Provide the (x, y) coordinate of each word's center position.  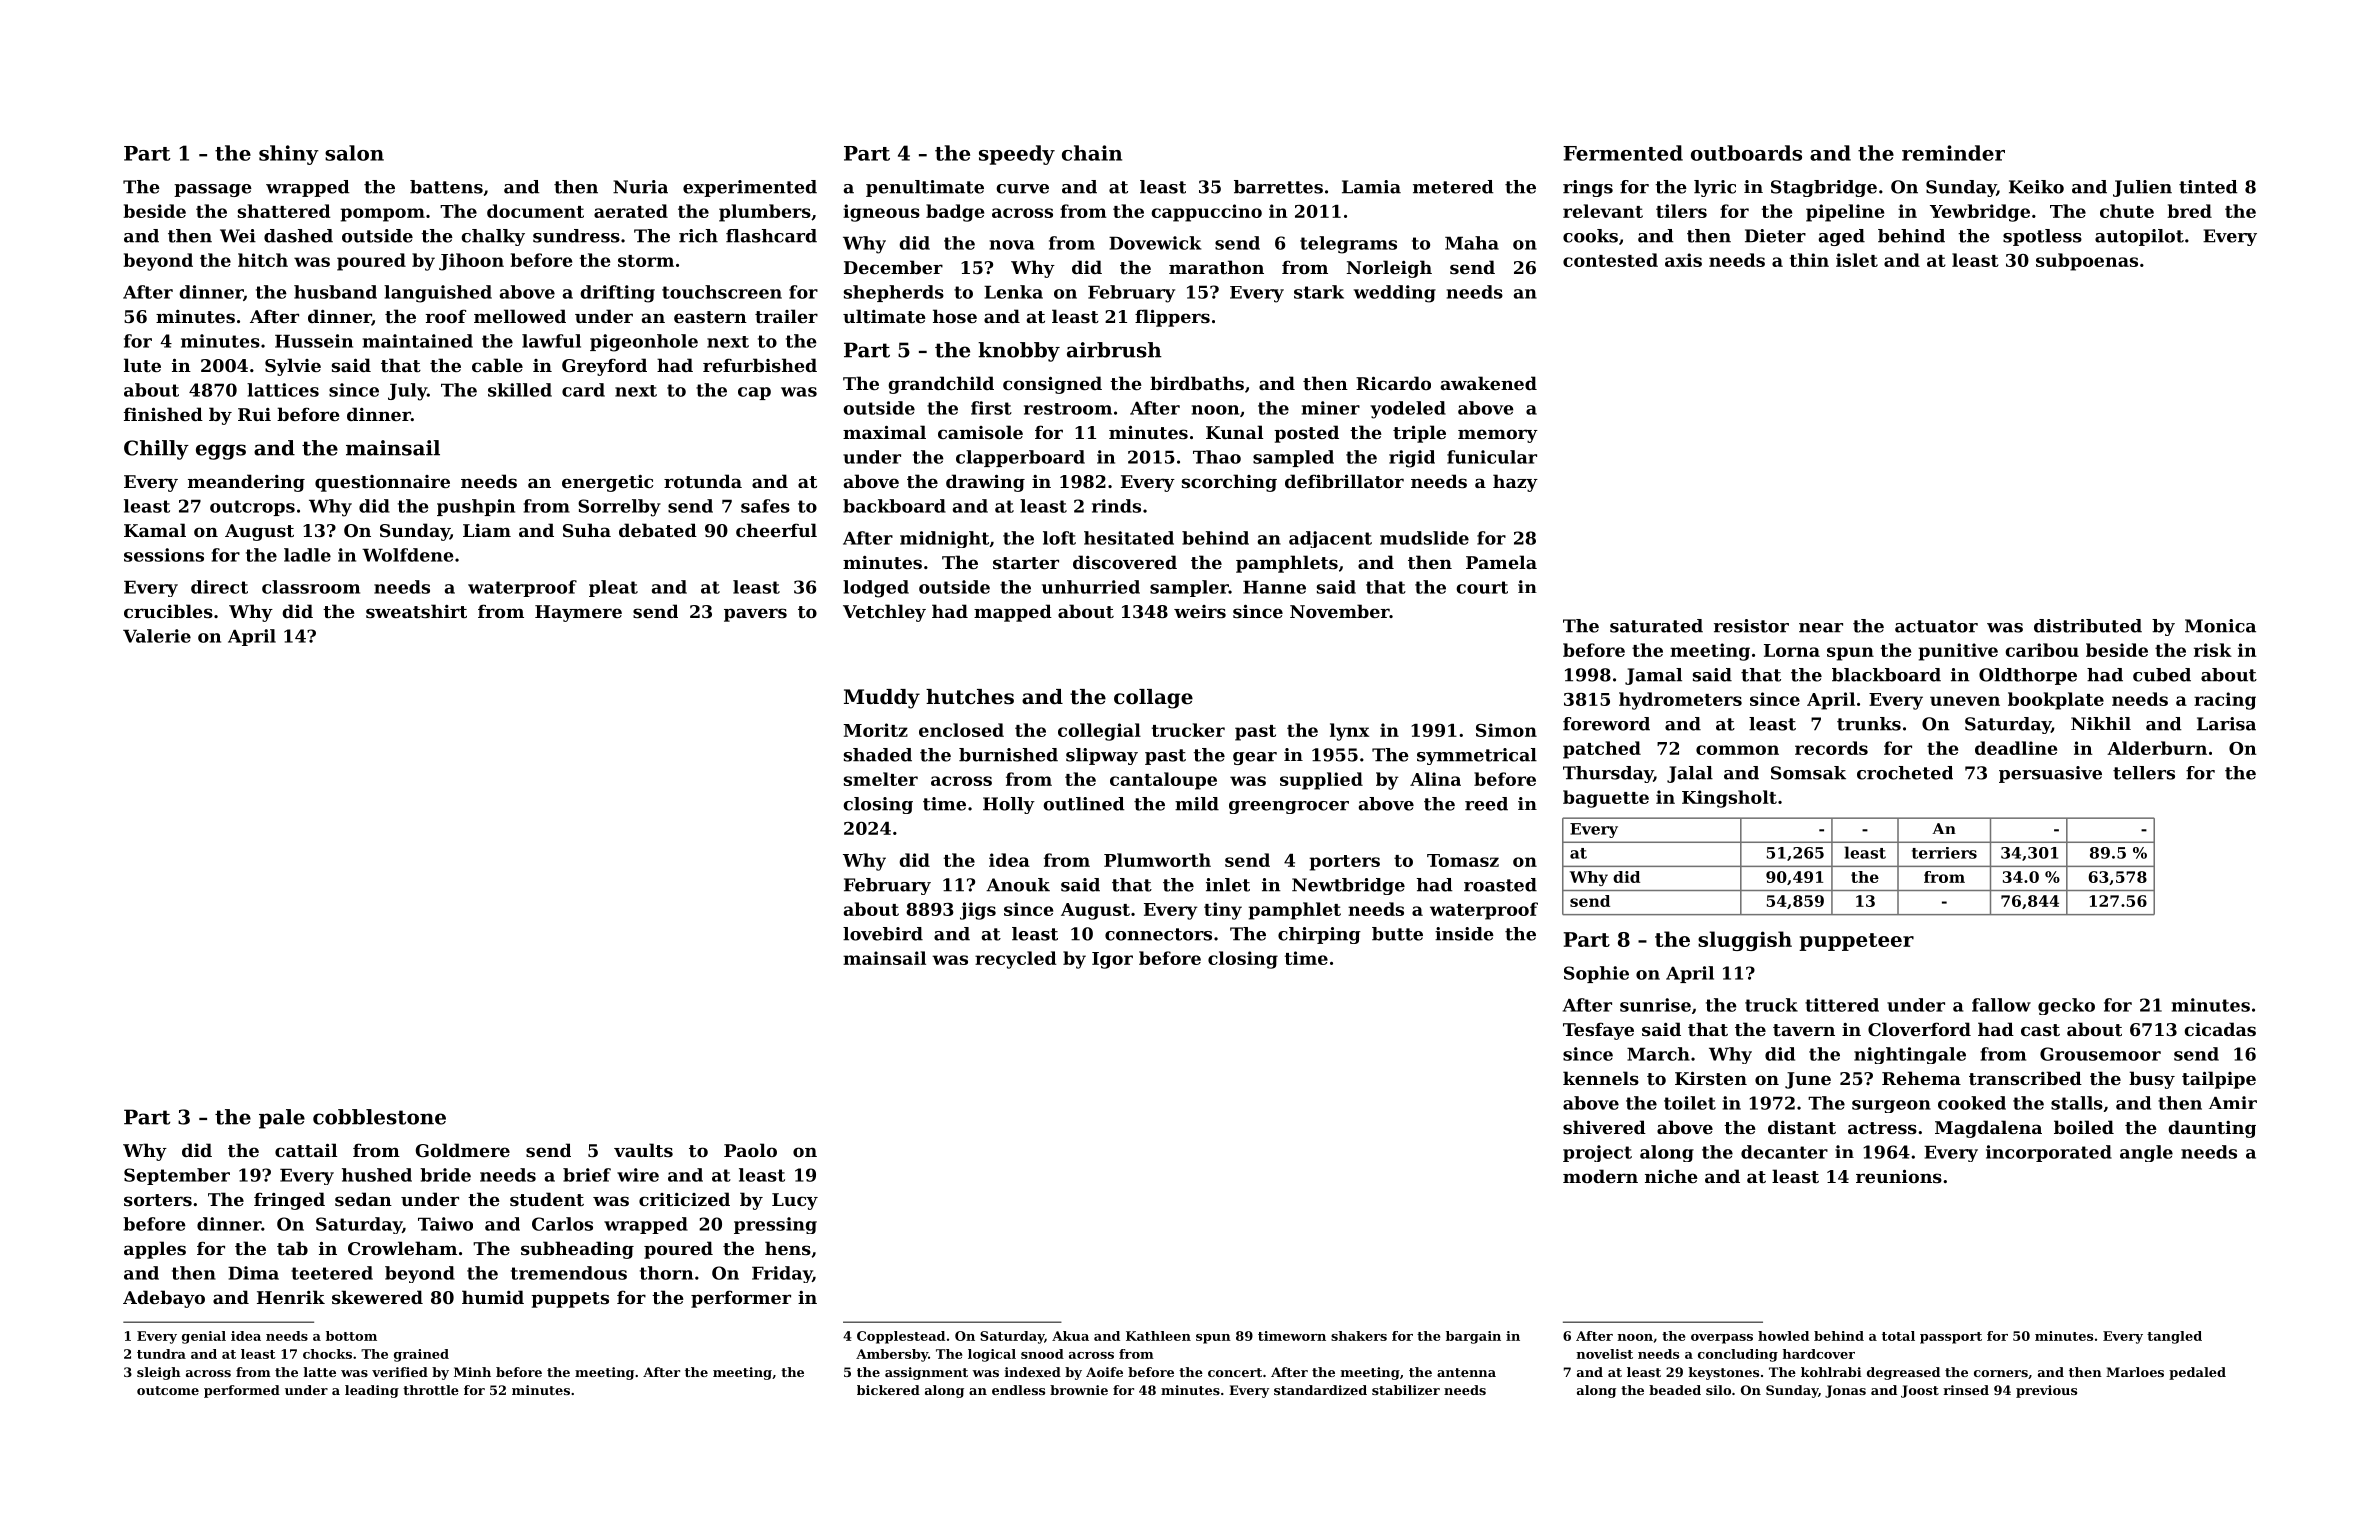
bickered (888, 1390)
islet (1857, 260)
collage (1153, 699)
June (1808, 1080)
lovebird (883, 934)
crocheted (1905, 773)
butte (1397, 934)
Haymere (578, 613)
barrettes (1278, 187)
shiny (289, 155)
